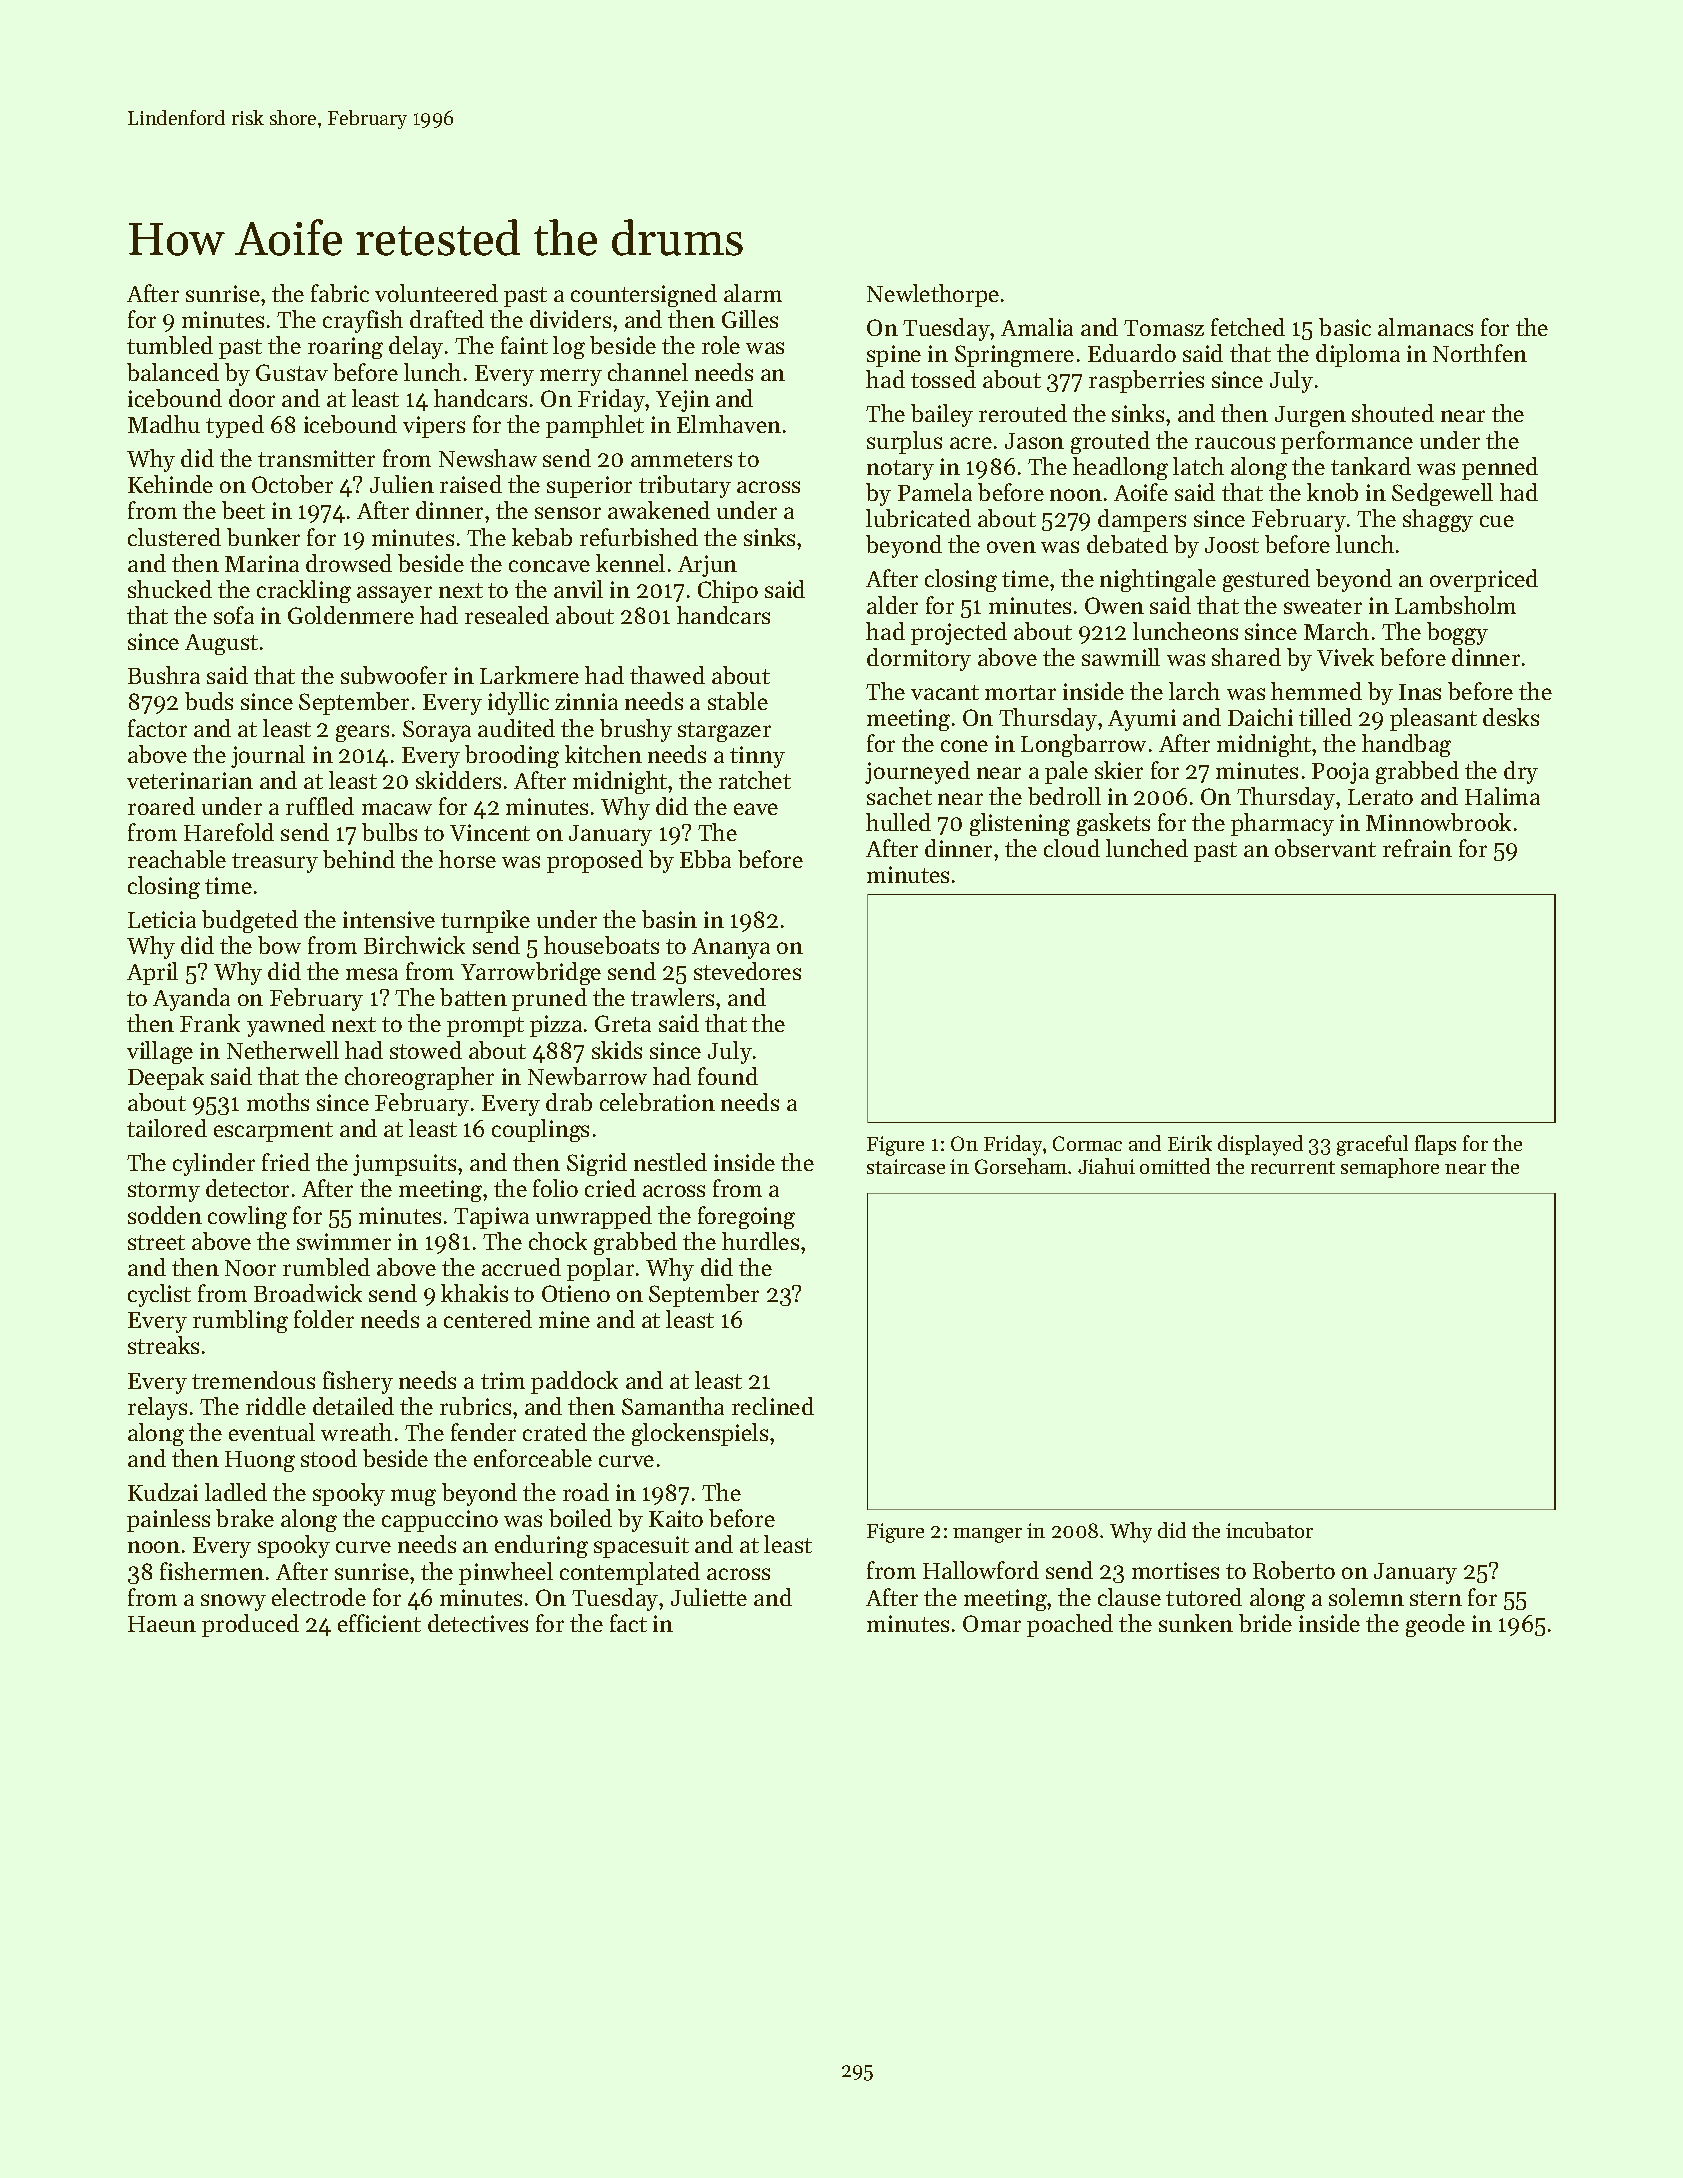  Describe the element at coordinates (1293, 1167) in the screenshot. I see `recurrent` at that location.
